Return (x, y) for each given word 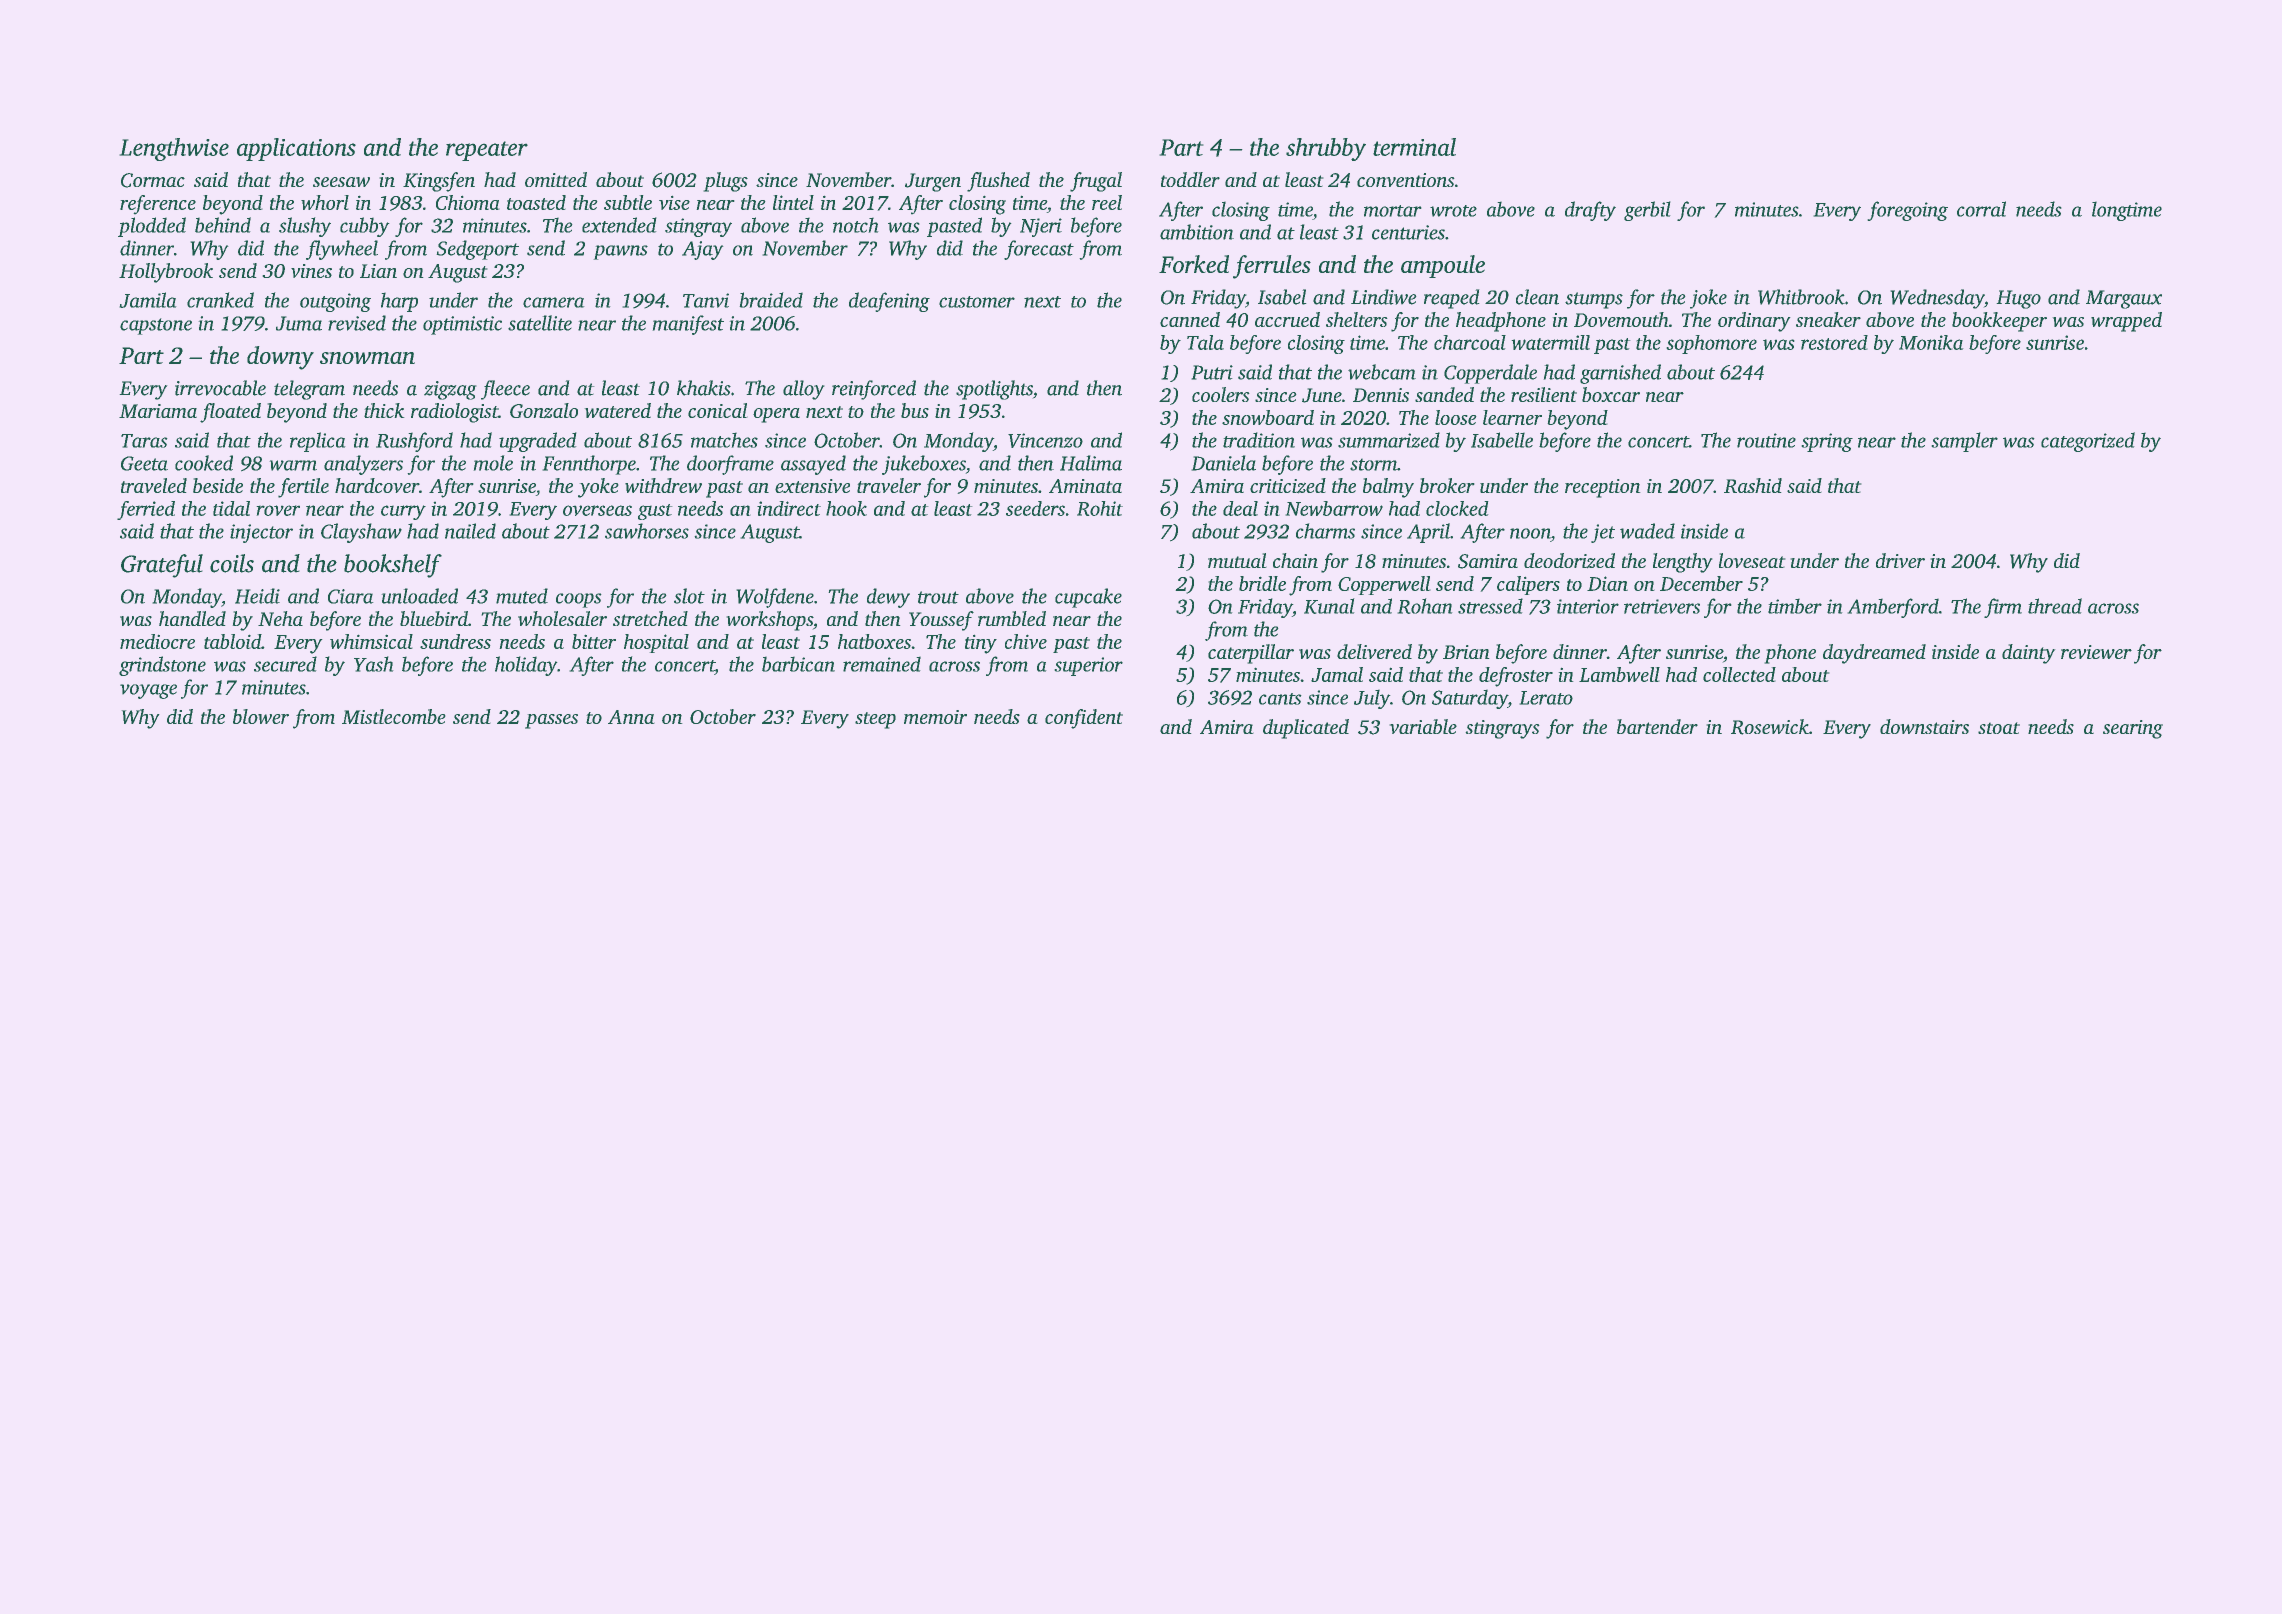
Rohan (1425, 606)
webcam (1382, 372)
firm (2003, 608)
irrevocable (220, 388)
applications (296, 149)
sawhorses (647, 531)
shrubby (1326, 149)
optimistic (462, 325)
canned (1190, 319)
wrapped (2126, 322)
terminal (1414, 147)
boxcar (1611, 394)
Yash (373, 664)
